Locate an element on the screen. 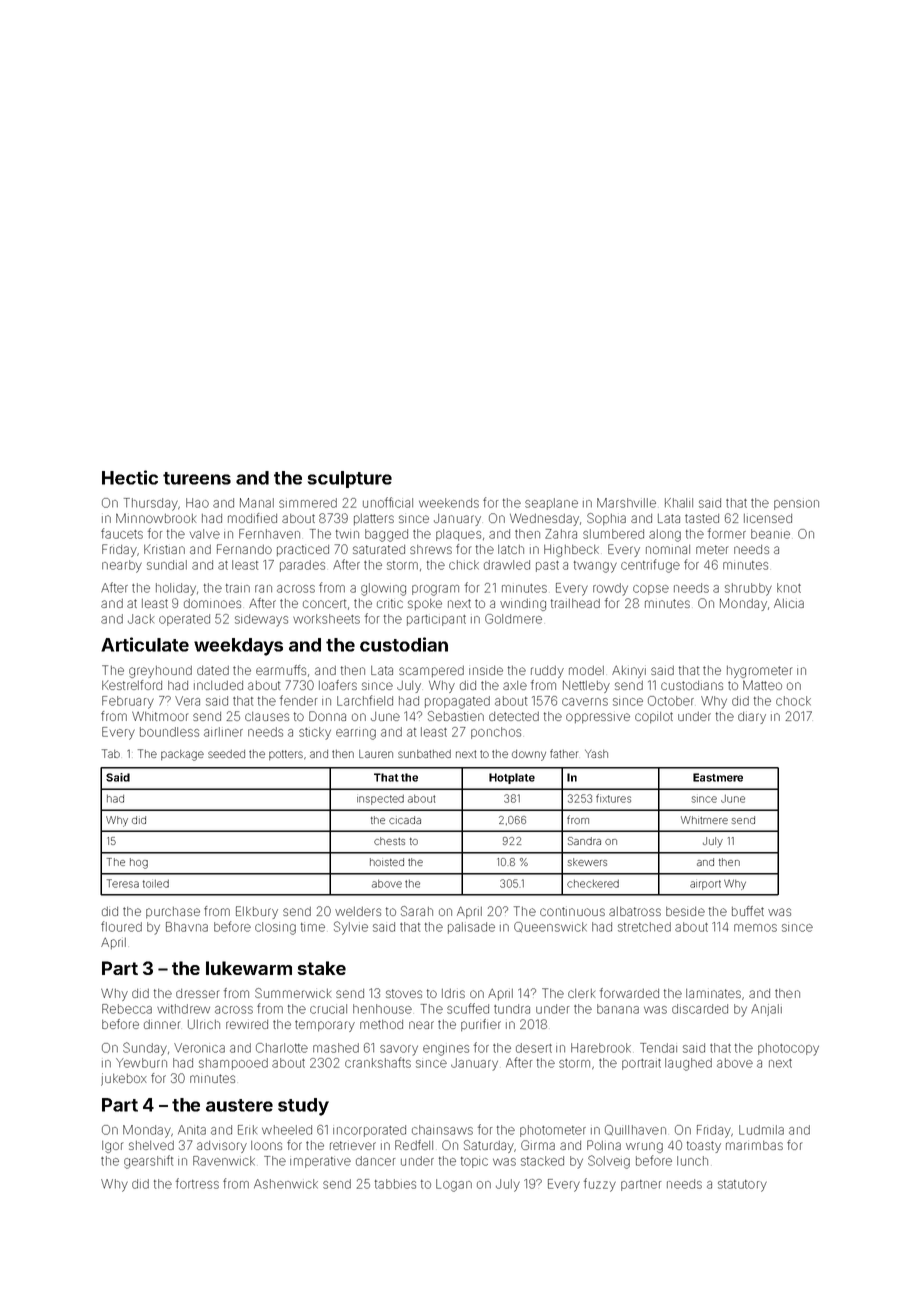 This screenshot has height=1308, width=924. parades is located at coordinates (302, 566).
